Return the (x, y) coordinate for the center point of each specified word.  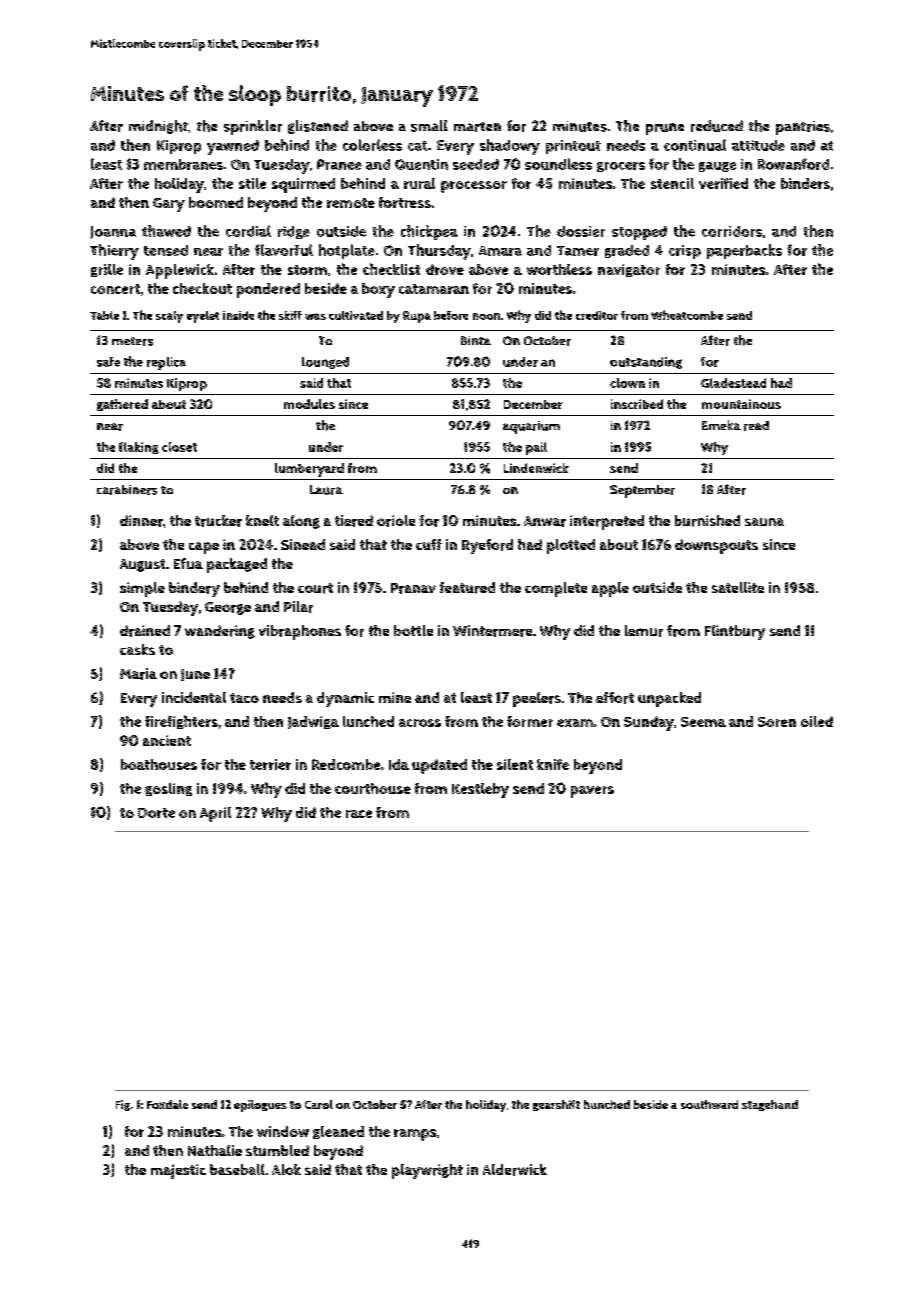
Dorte (156, 813)
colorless (372, 145)
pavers (592, 792)
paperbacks (744, 251)
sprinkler (253, 127)
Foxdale (167, 1104)
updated (439, 766)
